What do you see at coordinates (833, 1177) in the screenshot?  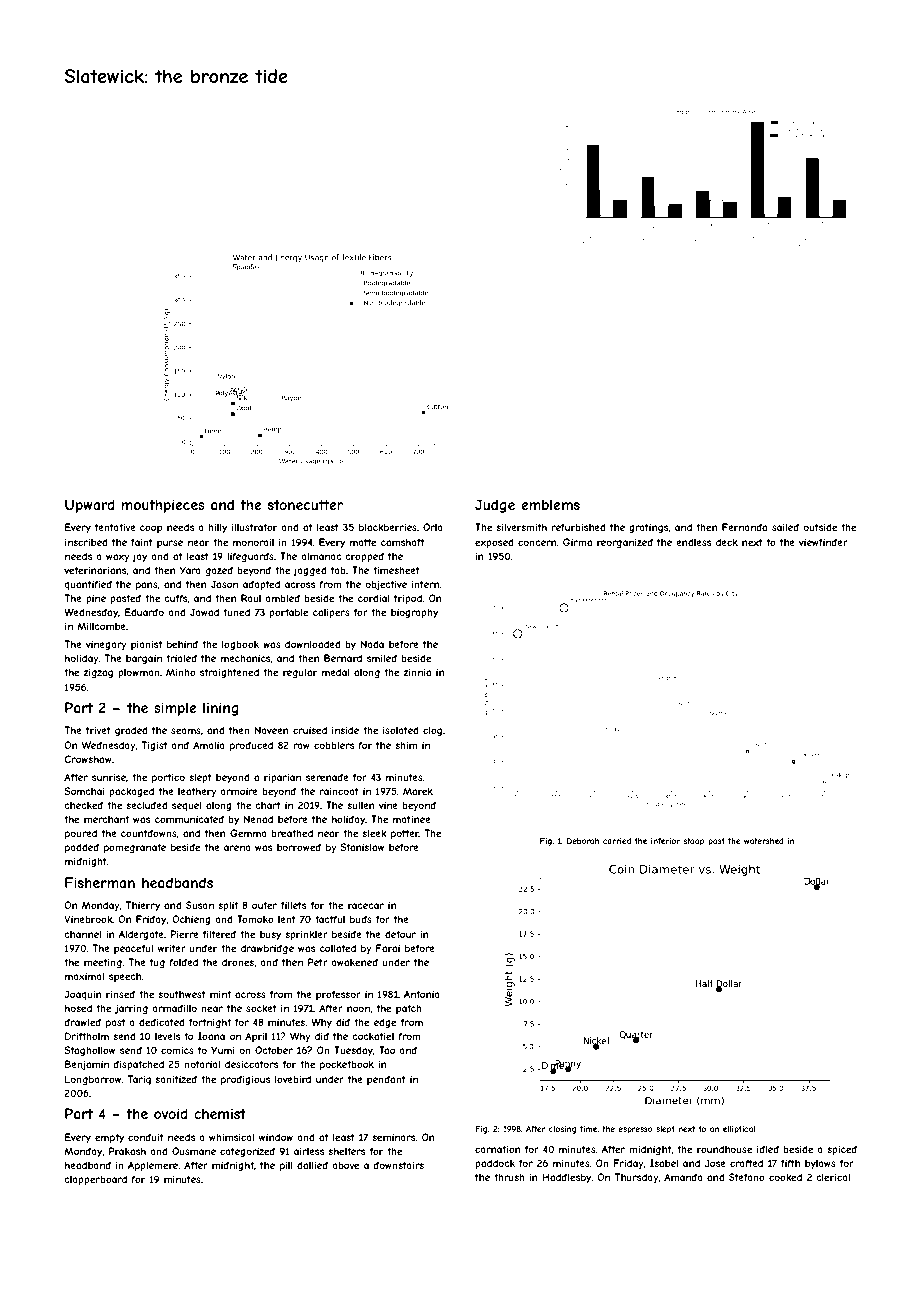 I see `clerical` at bounding box center [833, 1177].
